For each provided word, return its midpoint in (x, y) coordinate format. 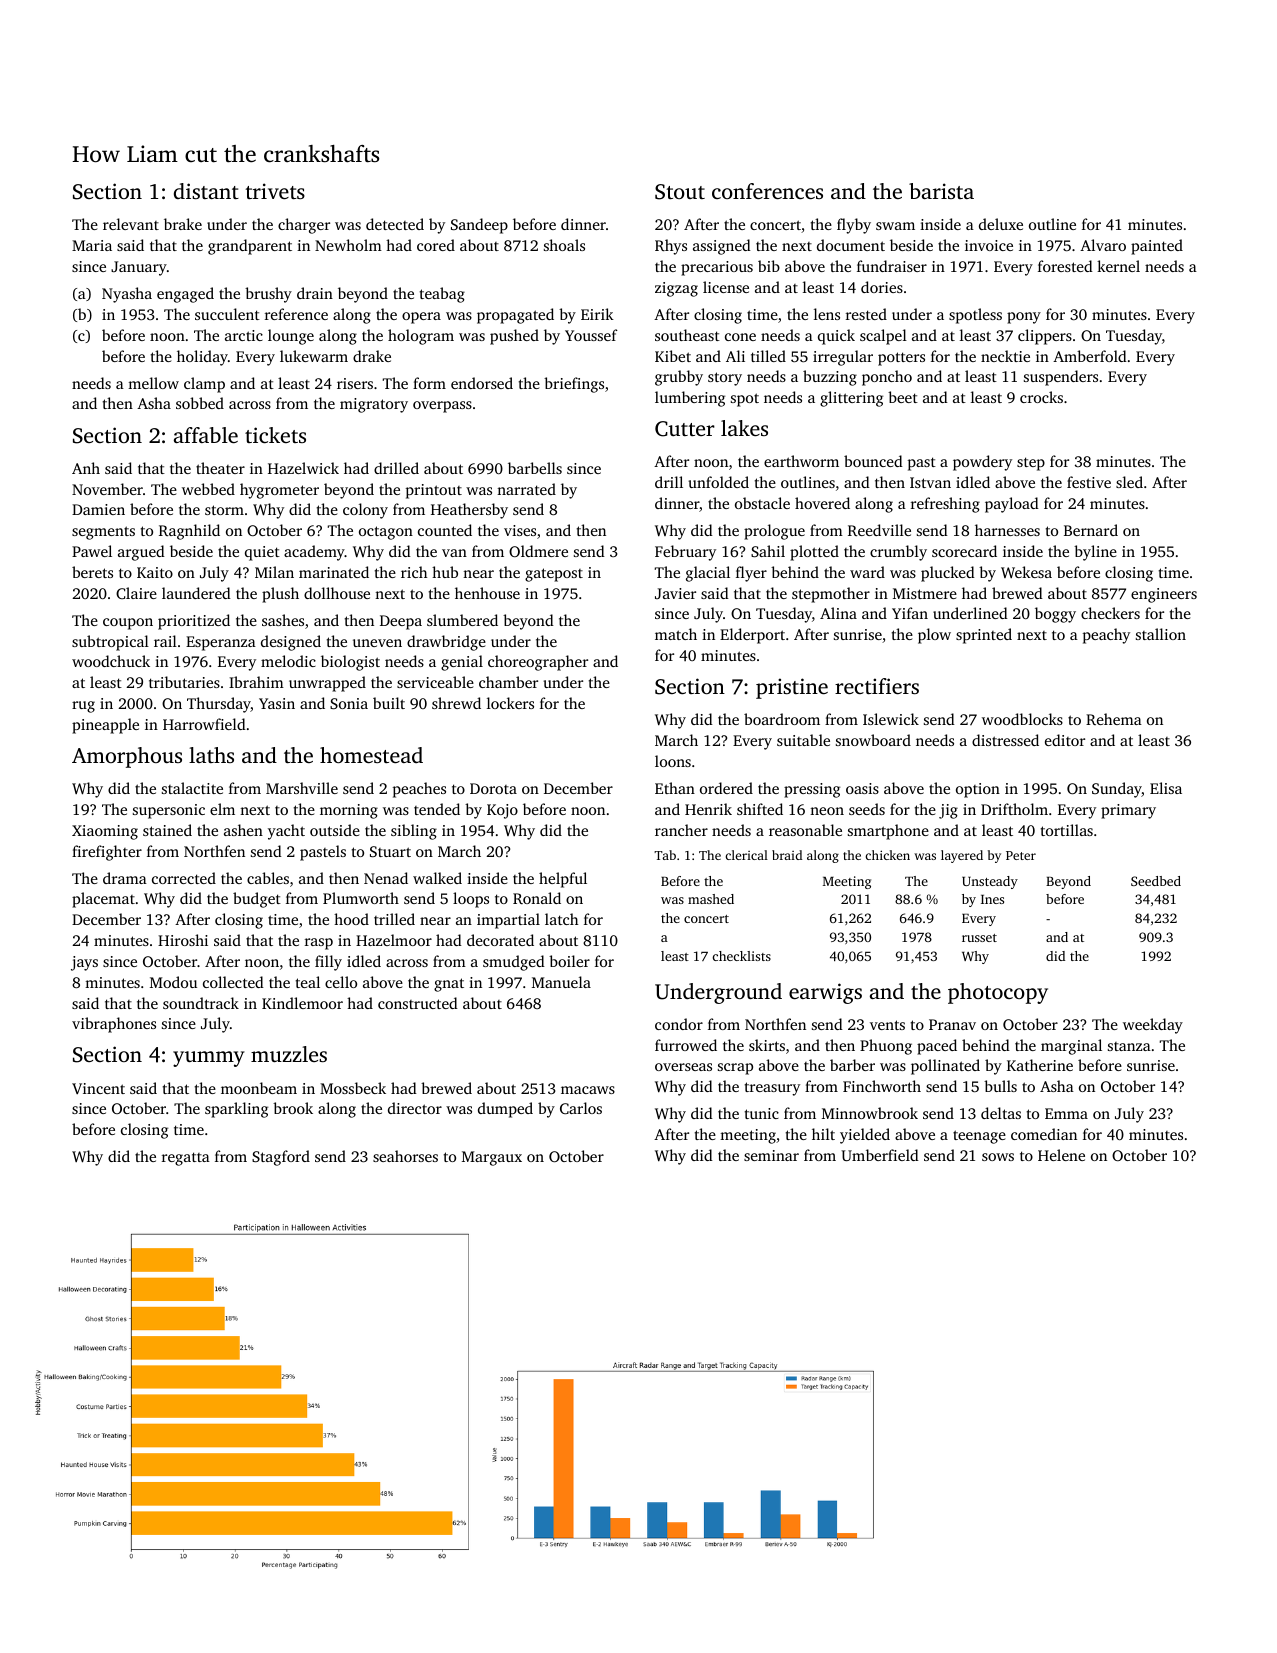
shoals (564, 245)
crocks (1041, 397)
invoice (989, 245)
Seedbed (1156, 881)
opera (421, 318)
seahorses (405, 1156)
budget (257, 900)
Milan (274, 572)
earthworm (801, 461)
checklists (742, 956)
